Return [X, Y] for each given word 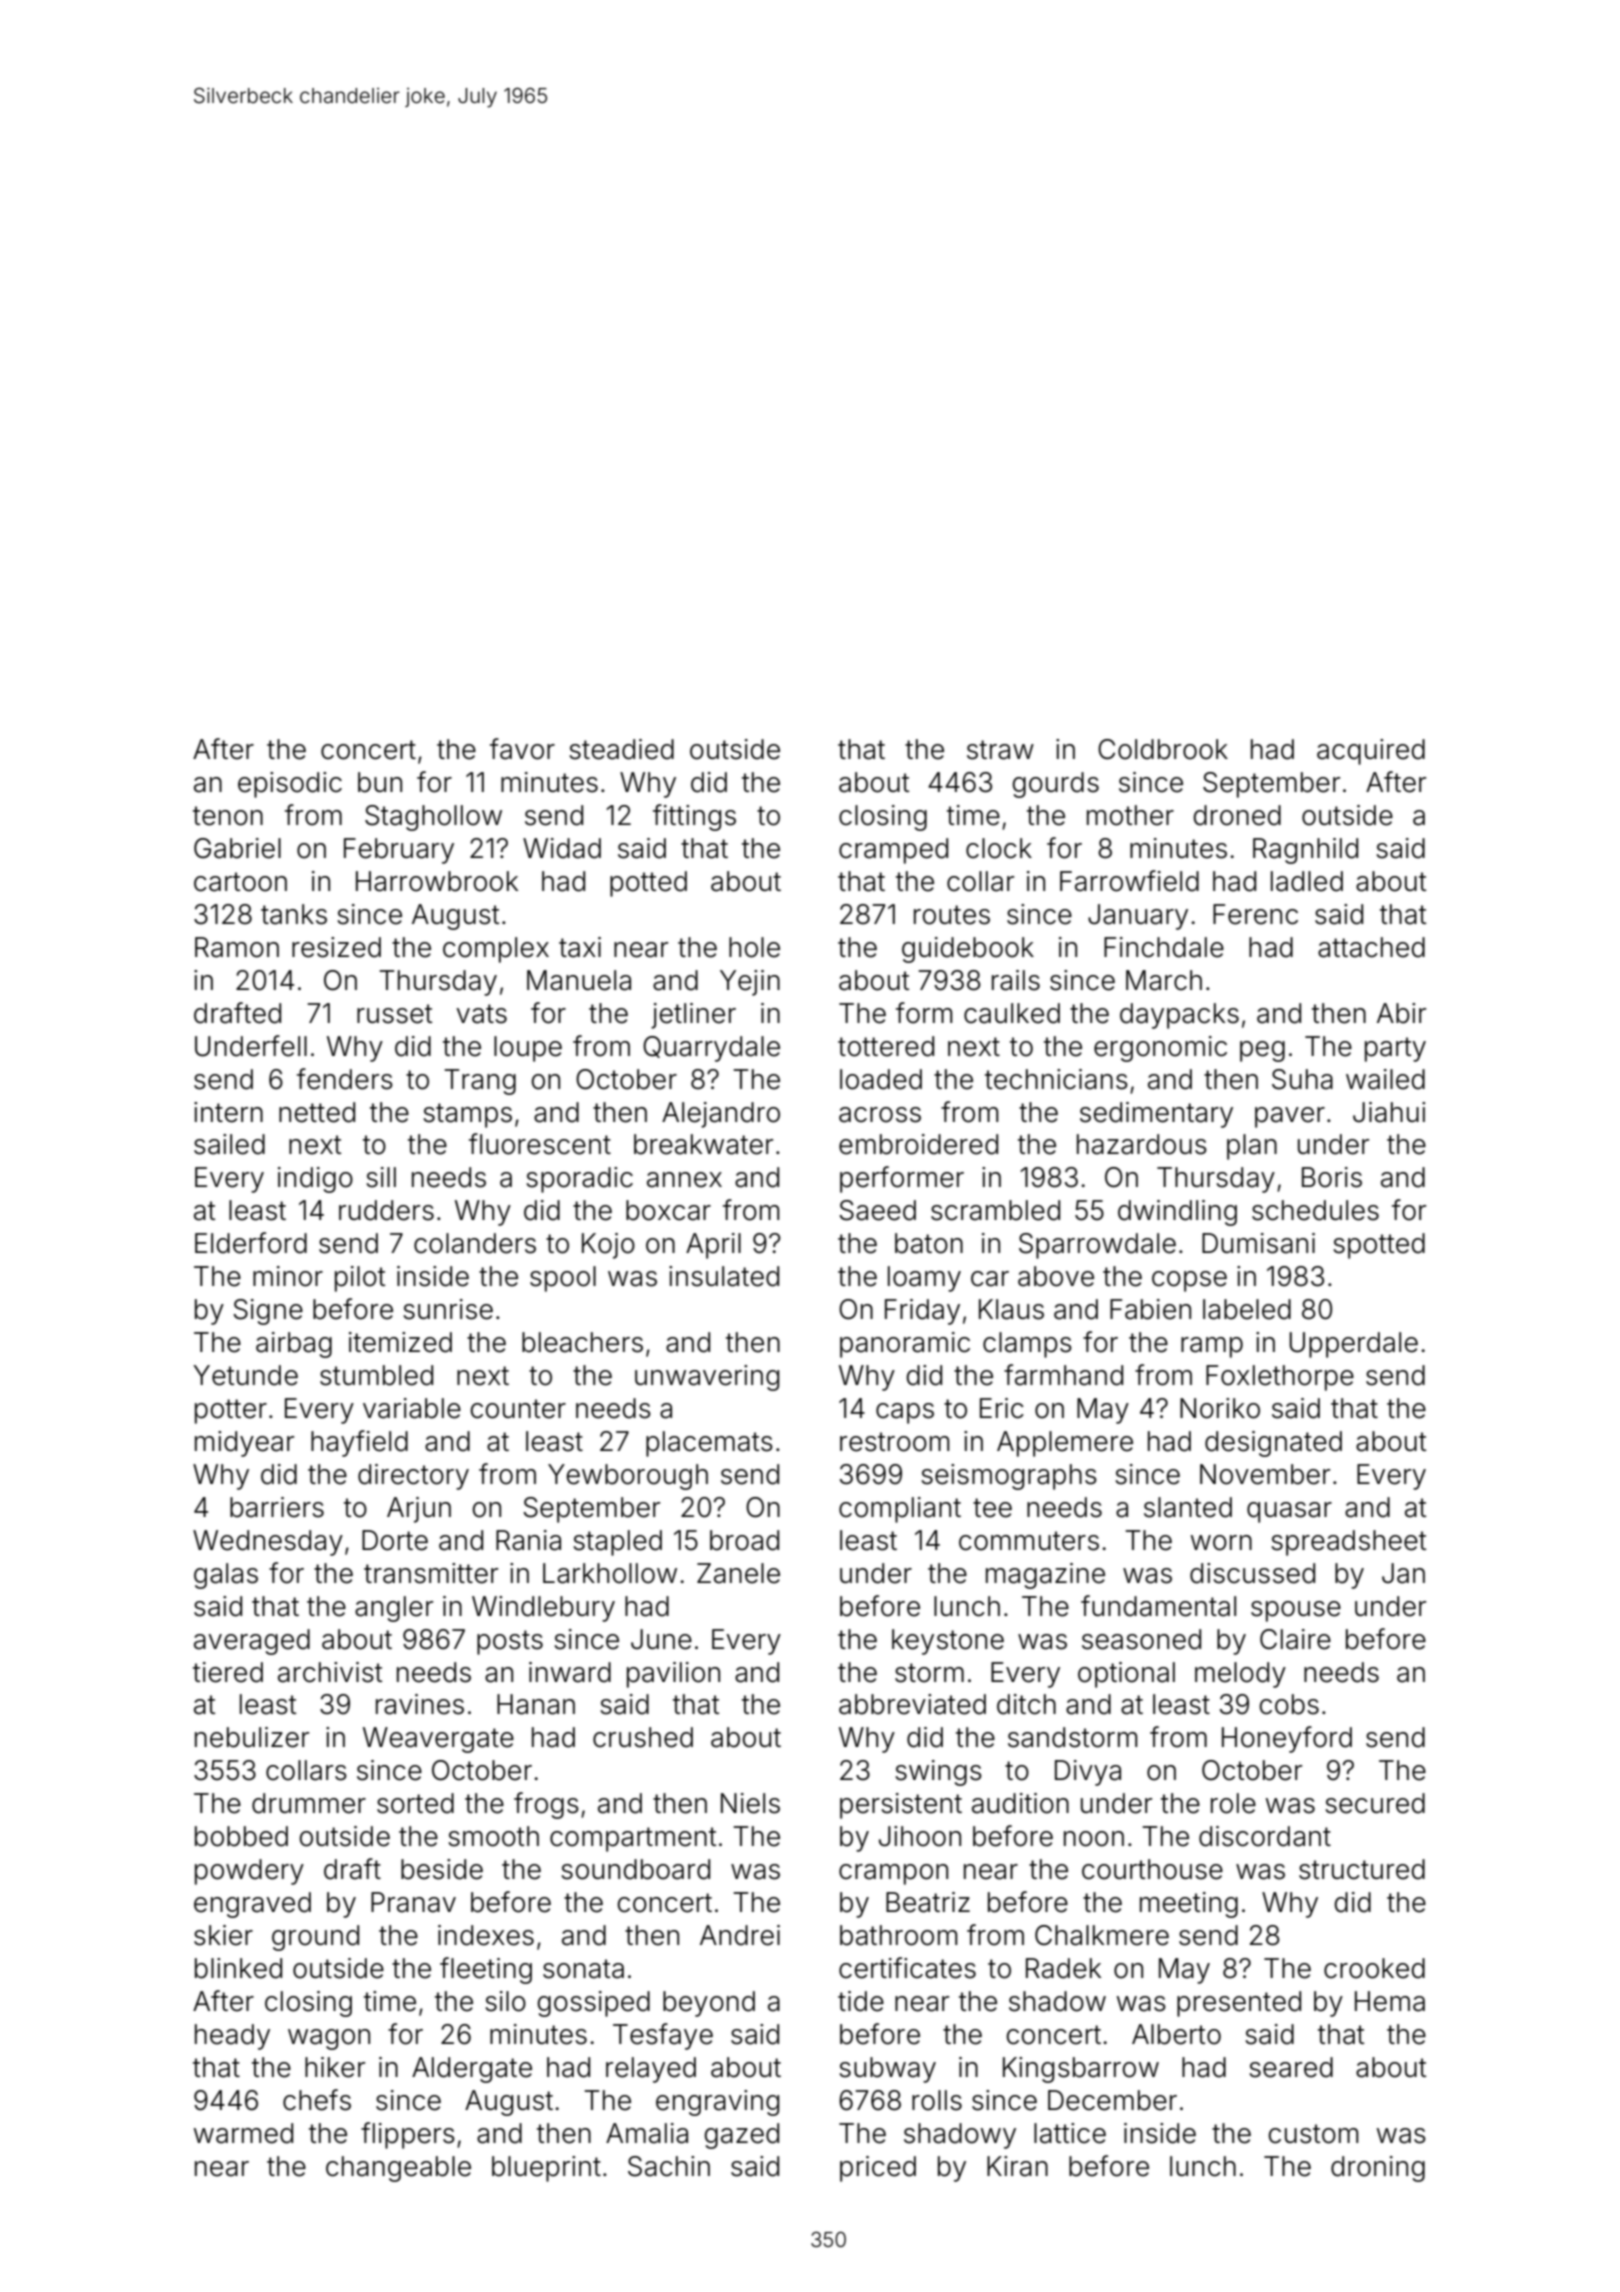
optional [1126, 1675]
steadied [621, 749]
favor [522, 749]
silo [505, 2001]
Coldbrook [1163, 749]
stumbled [376, 1375]
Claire [1295, 1639]
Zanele [738, 1573]
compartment [633, 1839]
